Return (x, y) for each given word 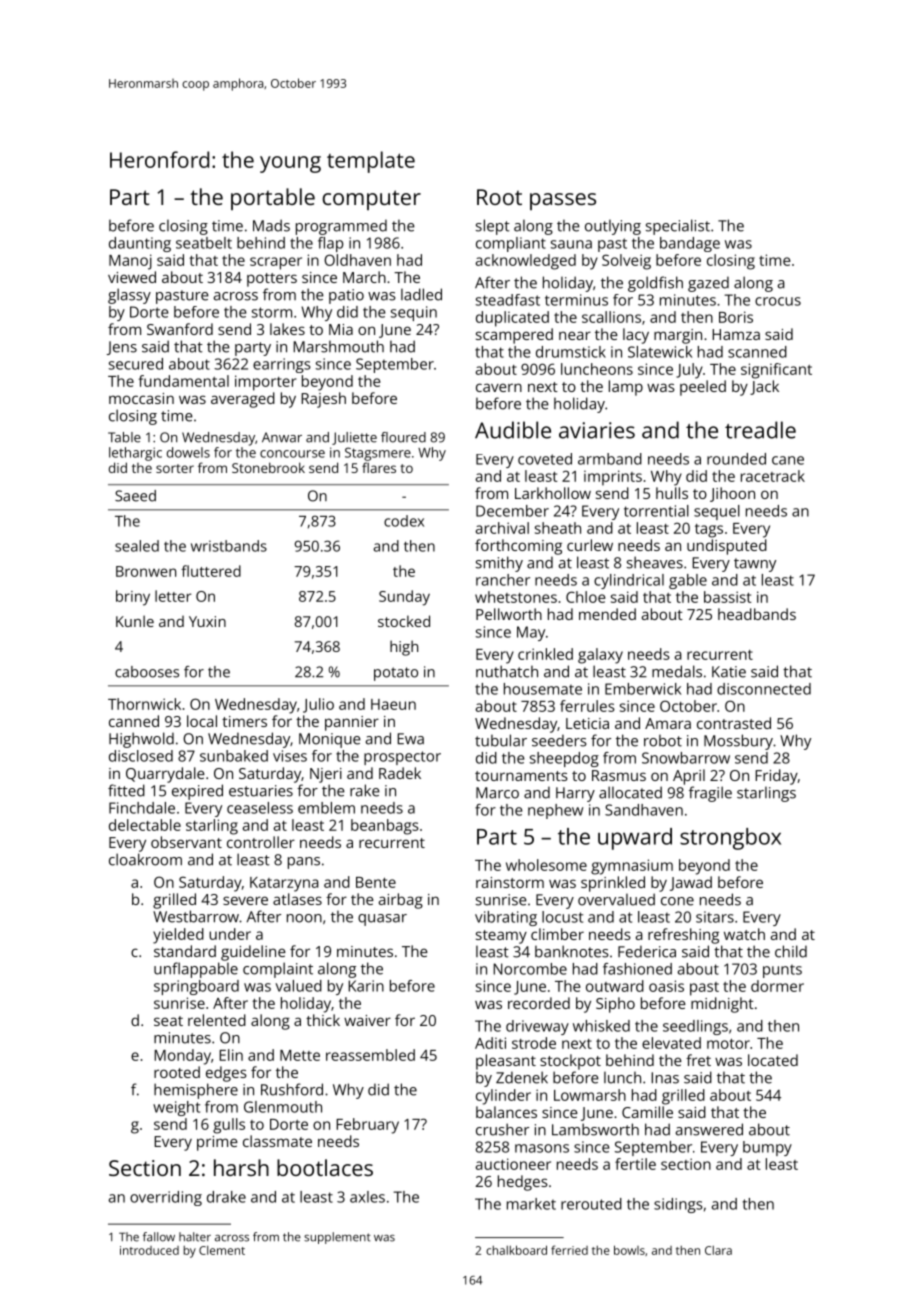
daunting (140, 244)
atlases (297, 899)
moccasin (141, 398)
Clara (718, 1250)
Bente (376, 882)
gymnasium (632, 867)
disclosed (141, 756)
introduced (149, 1250)
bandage (690, 244)
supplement (337, 1238)
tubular (501, 740)
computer (371, 200)
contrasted (734, 723)
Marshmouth (338, 346)
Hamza (736, 334)
